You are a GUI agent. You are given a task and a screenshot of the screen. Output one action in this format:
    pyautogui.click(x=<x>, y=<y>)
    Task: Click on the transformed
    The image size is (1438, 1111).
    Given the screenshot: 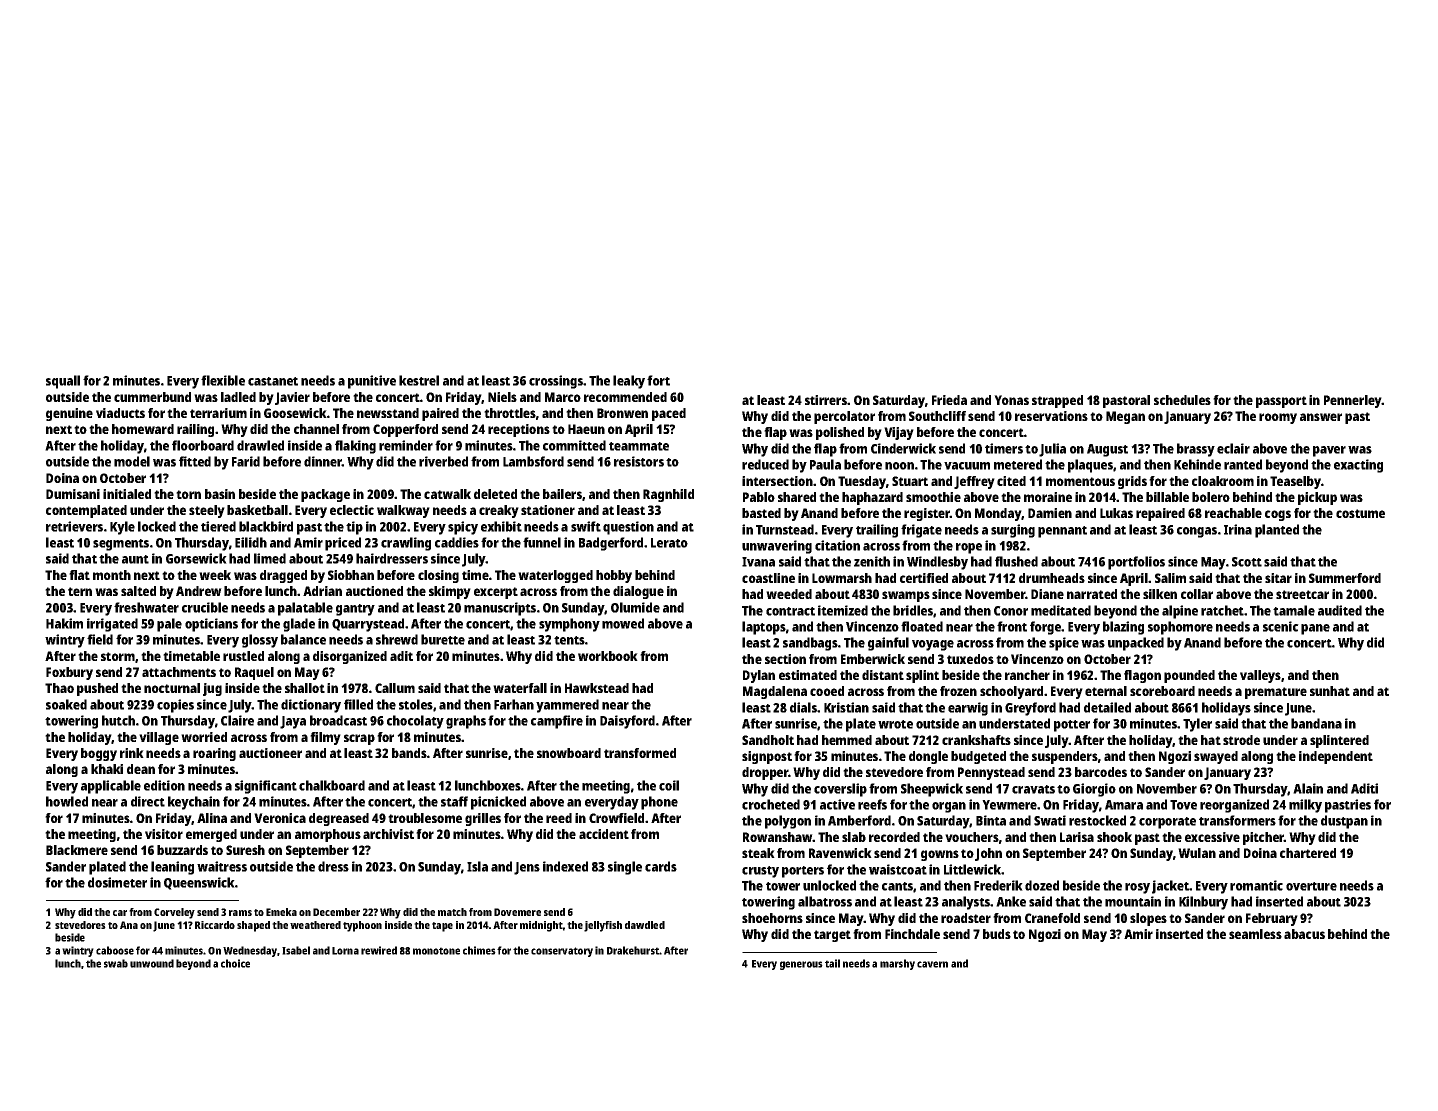 What is the action you would take?
    pyautogui.click(x=640, y=753)
